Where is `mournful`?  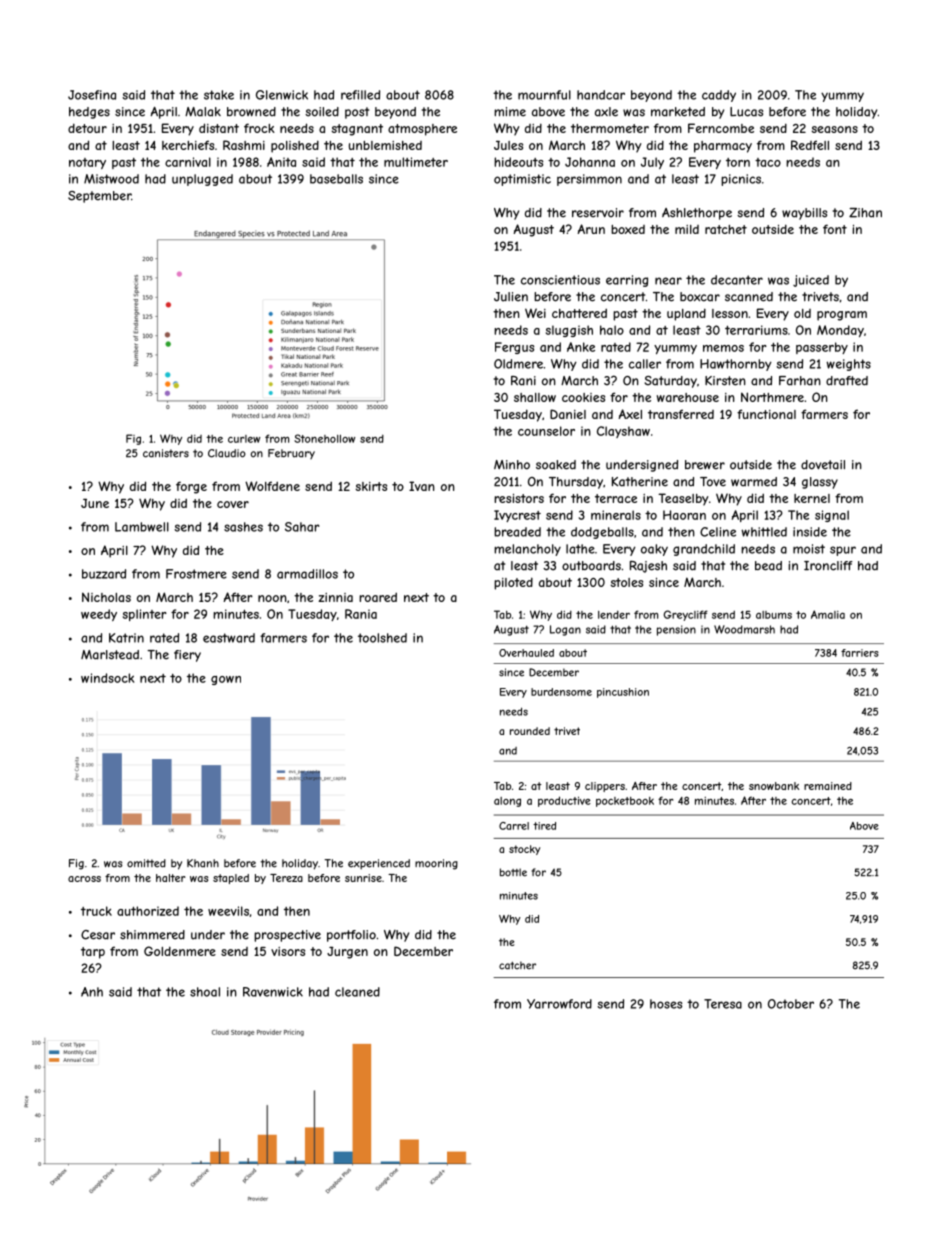
mournful is located at coordinates (544, 95).
